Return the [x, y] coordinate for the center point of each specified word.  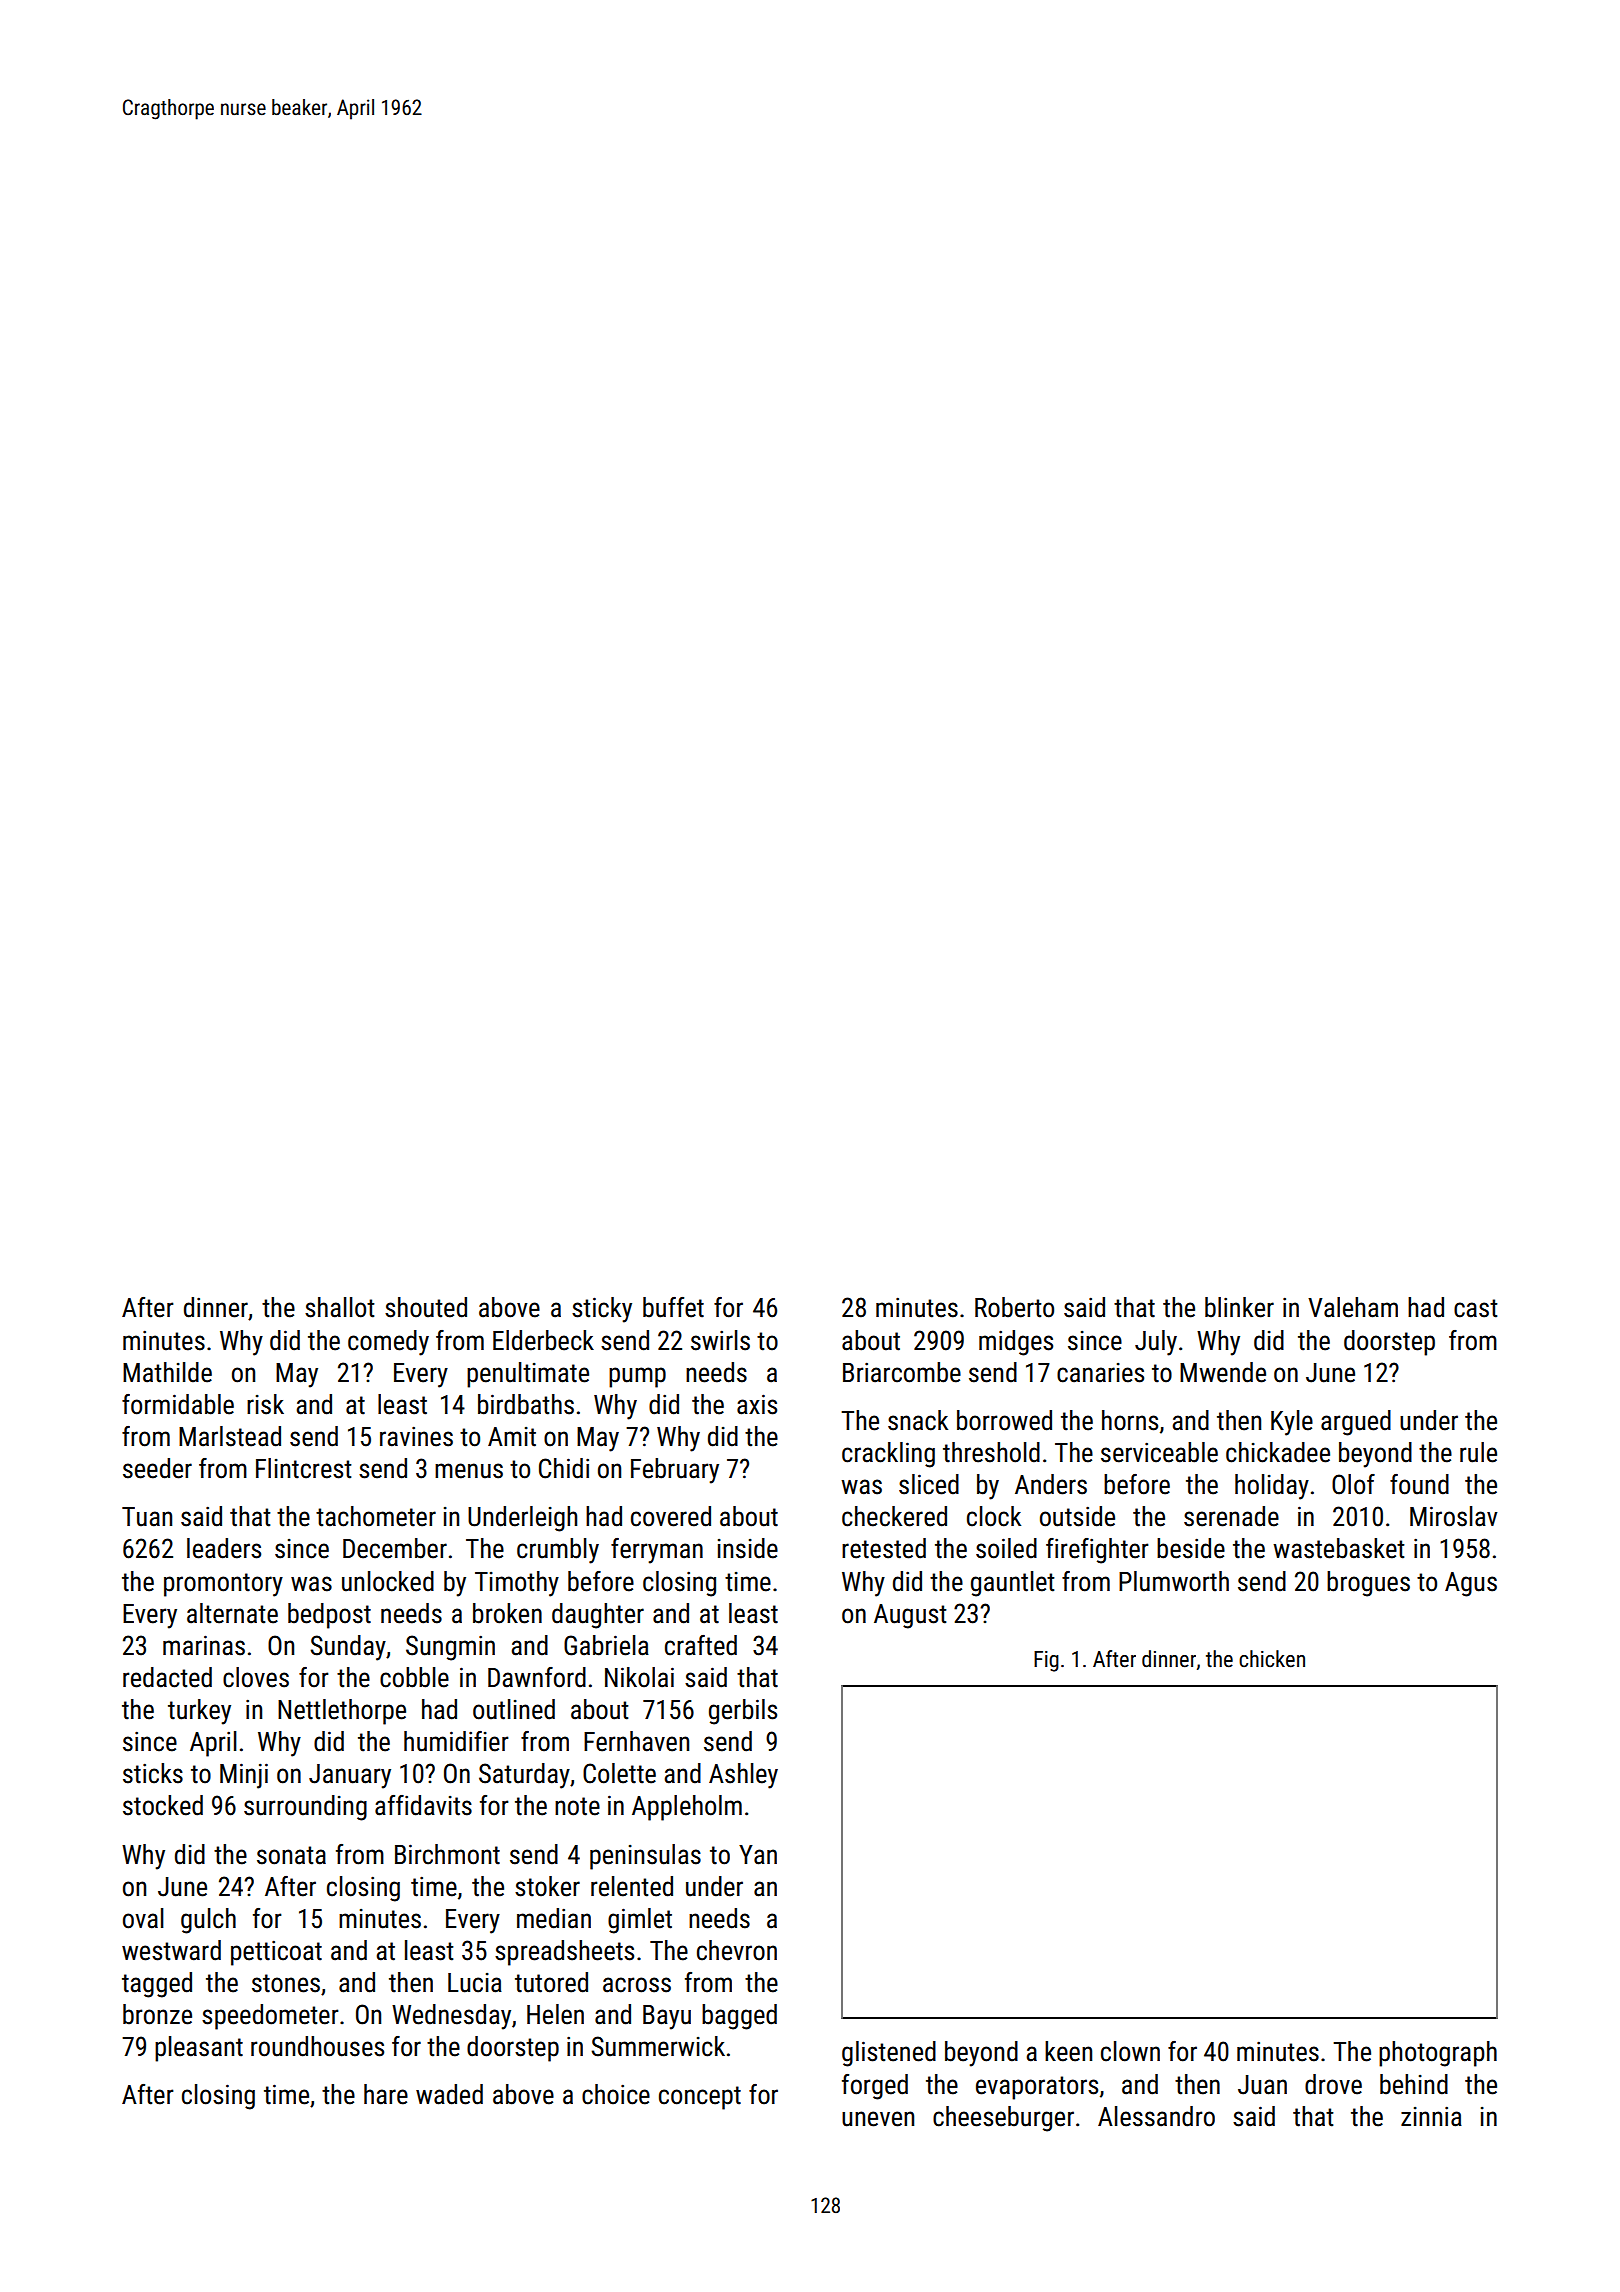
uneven [878, 2119]
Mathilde [167, 1372]
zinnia [1431, 2116]
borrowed [1004, 1420]
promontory [223, 1585]
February [675, 1471]
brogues [1368, 1584]
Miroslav [1454, 1516]
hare [386, 2094]
